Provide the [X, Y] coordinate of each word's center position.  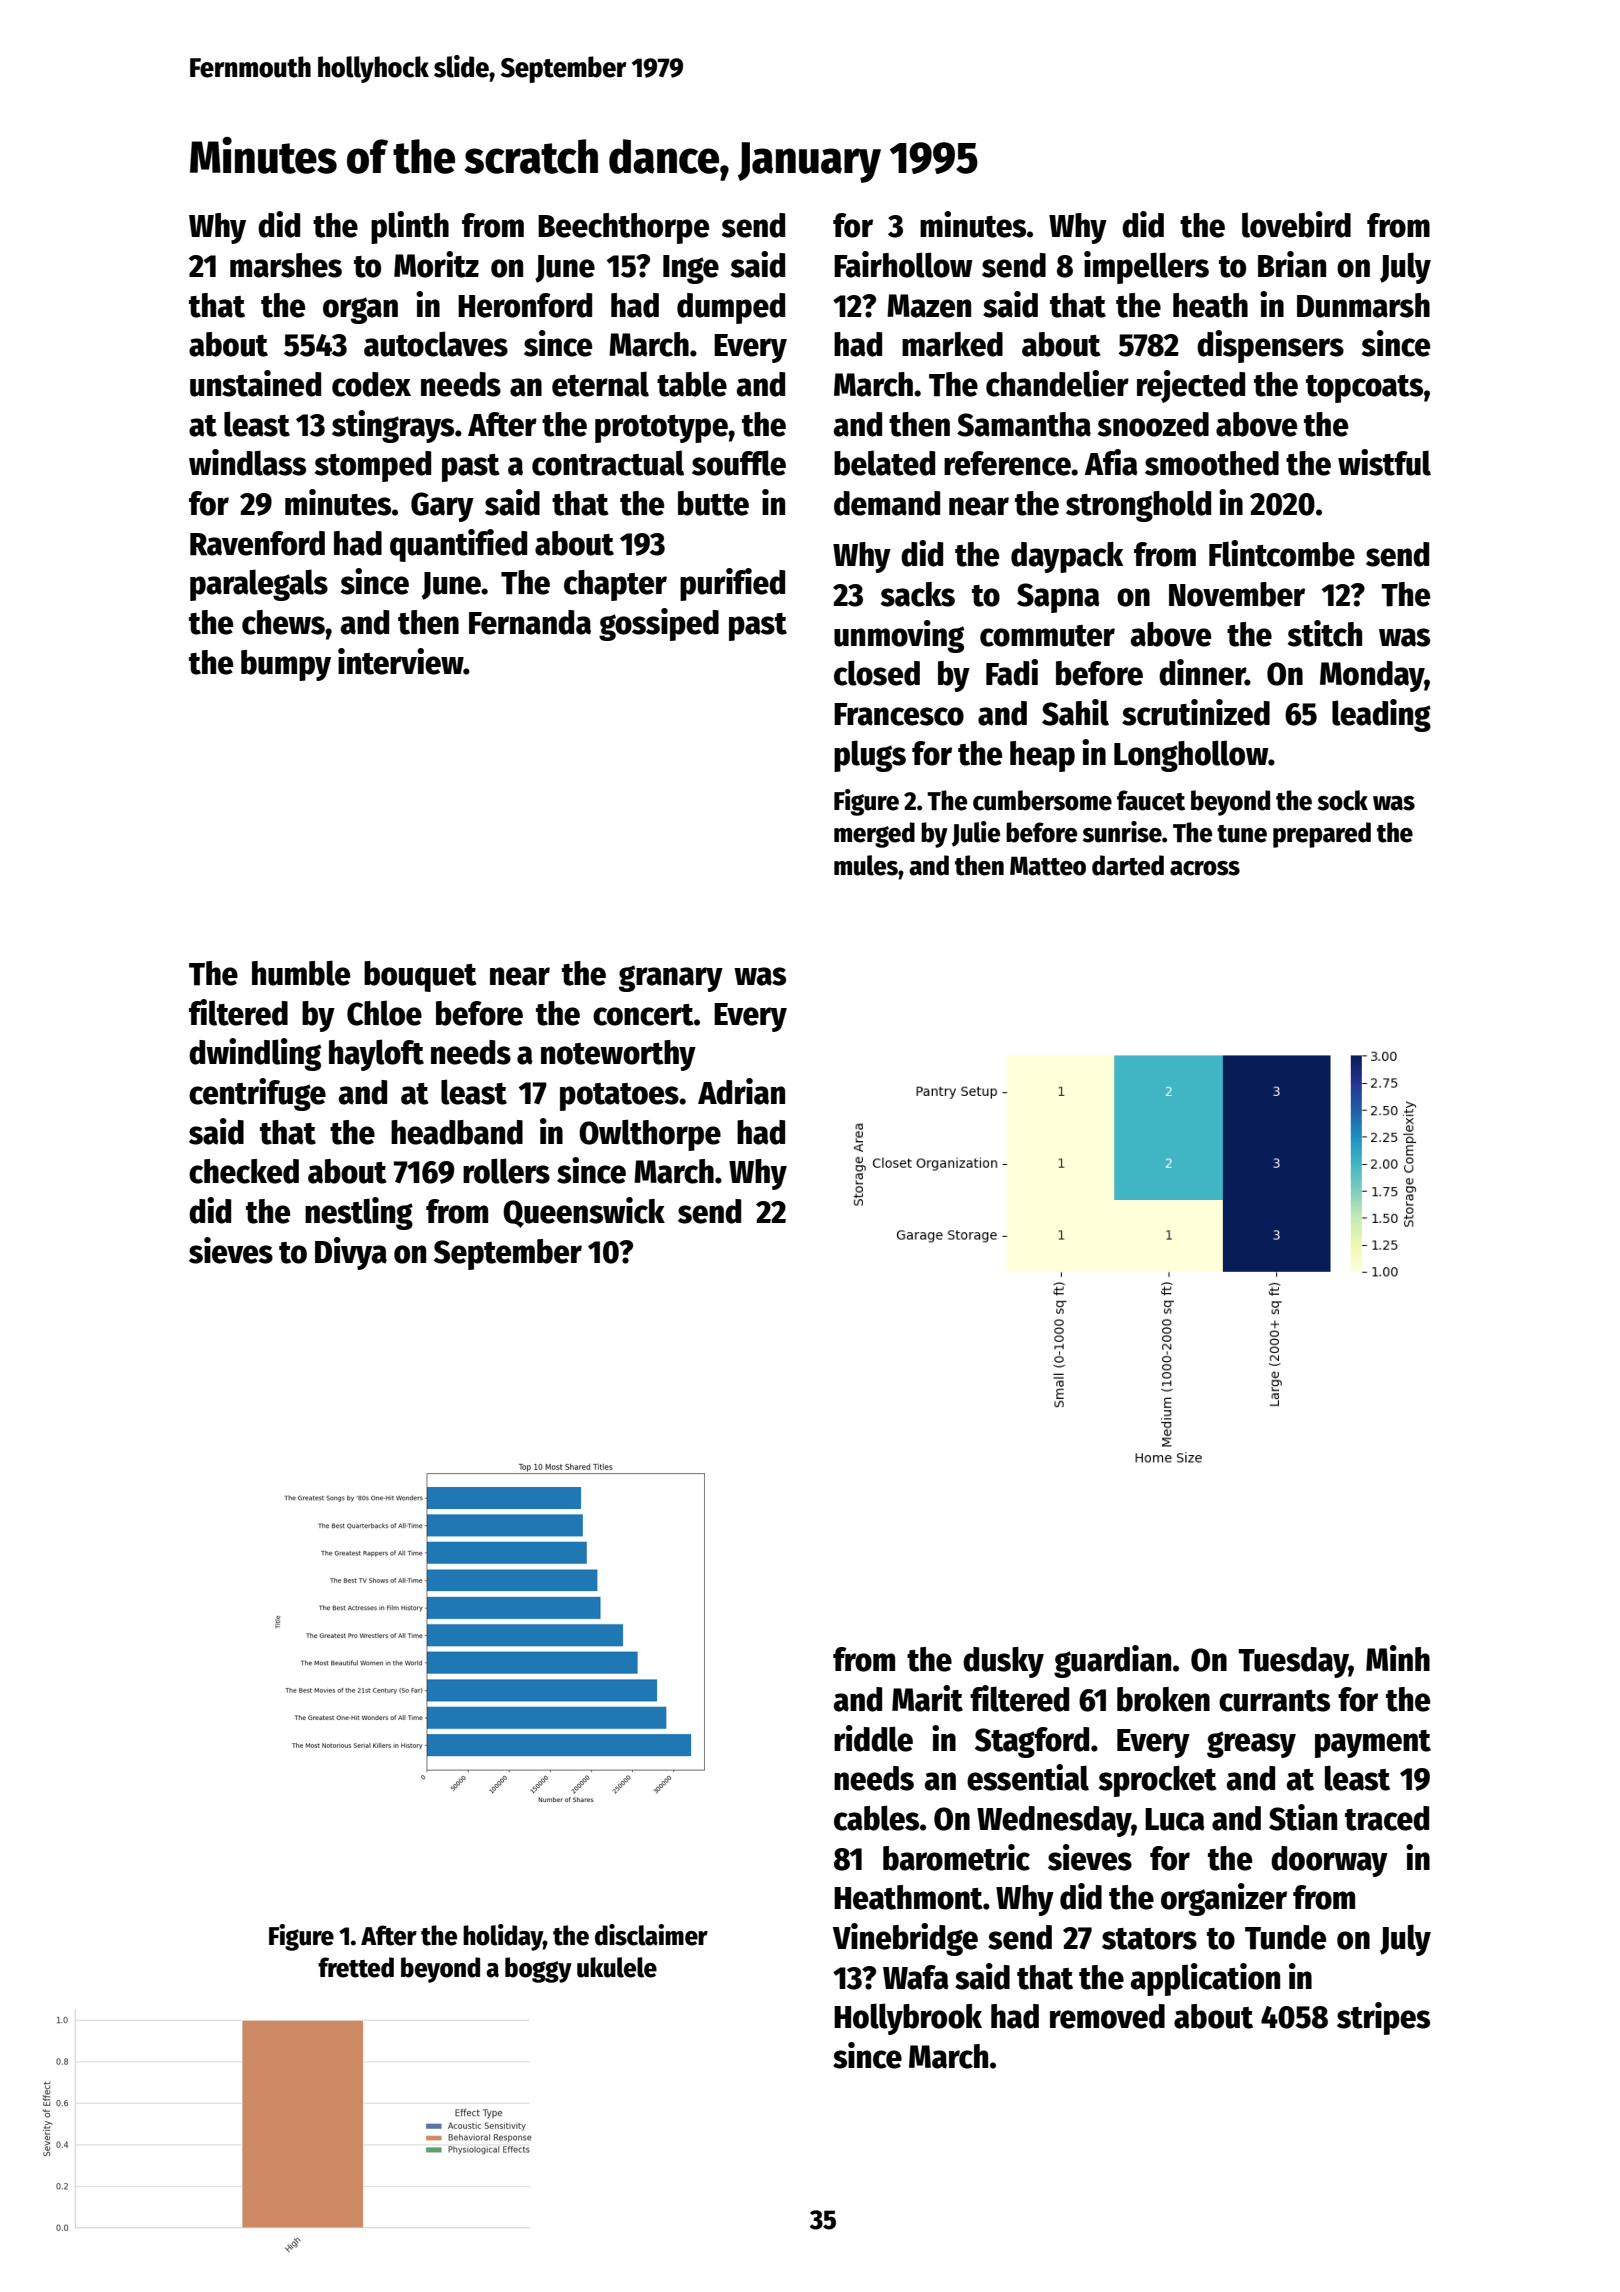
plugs [870, 756]
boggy [538, 1970]
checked [244, 1171]
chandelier [1057, 383]
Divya [351, 1253]
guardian [1112, 1661]
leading [1381, 715]
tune [1242, 834]
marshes [286, 265]
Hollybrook [908, 2019]
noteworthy [618, 1055]
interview [401, 661]
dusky [1003, 1662]
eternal [600, 384]
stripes [1383, 2018]
